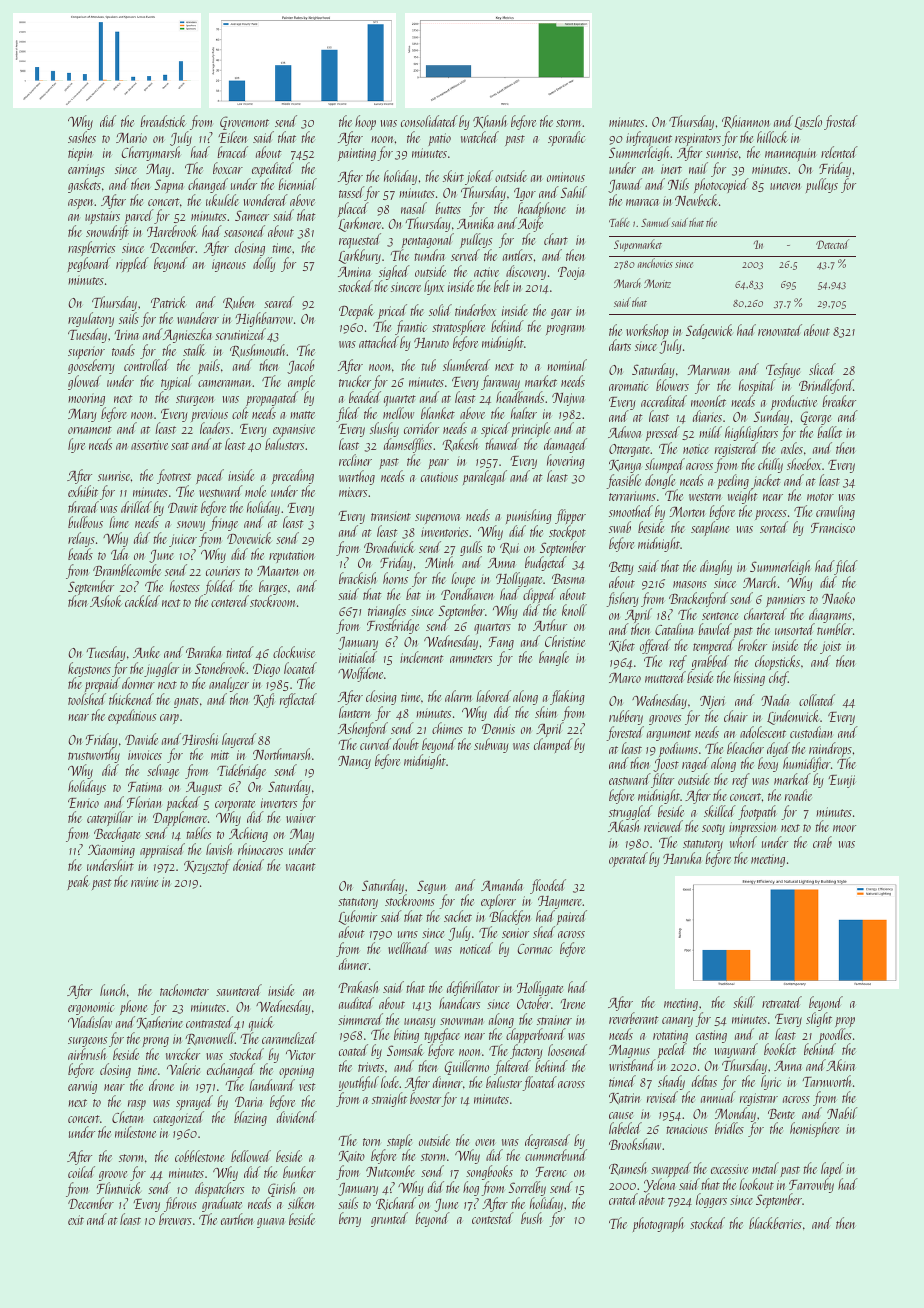 This page has height=1308, width=924. Describe the element at coordinates (502, 885) in the page. I see `Amanda` at that location.
